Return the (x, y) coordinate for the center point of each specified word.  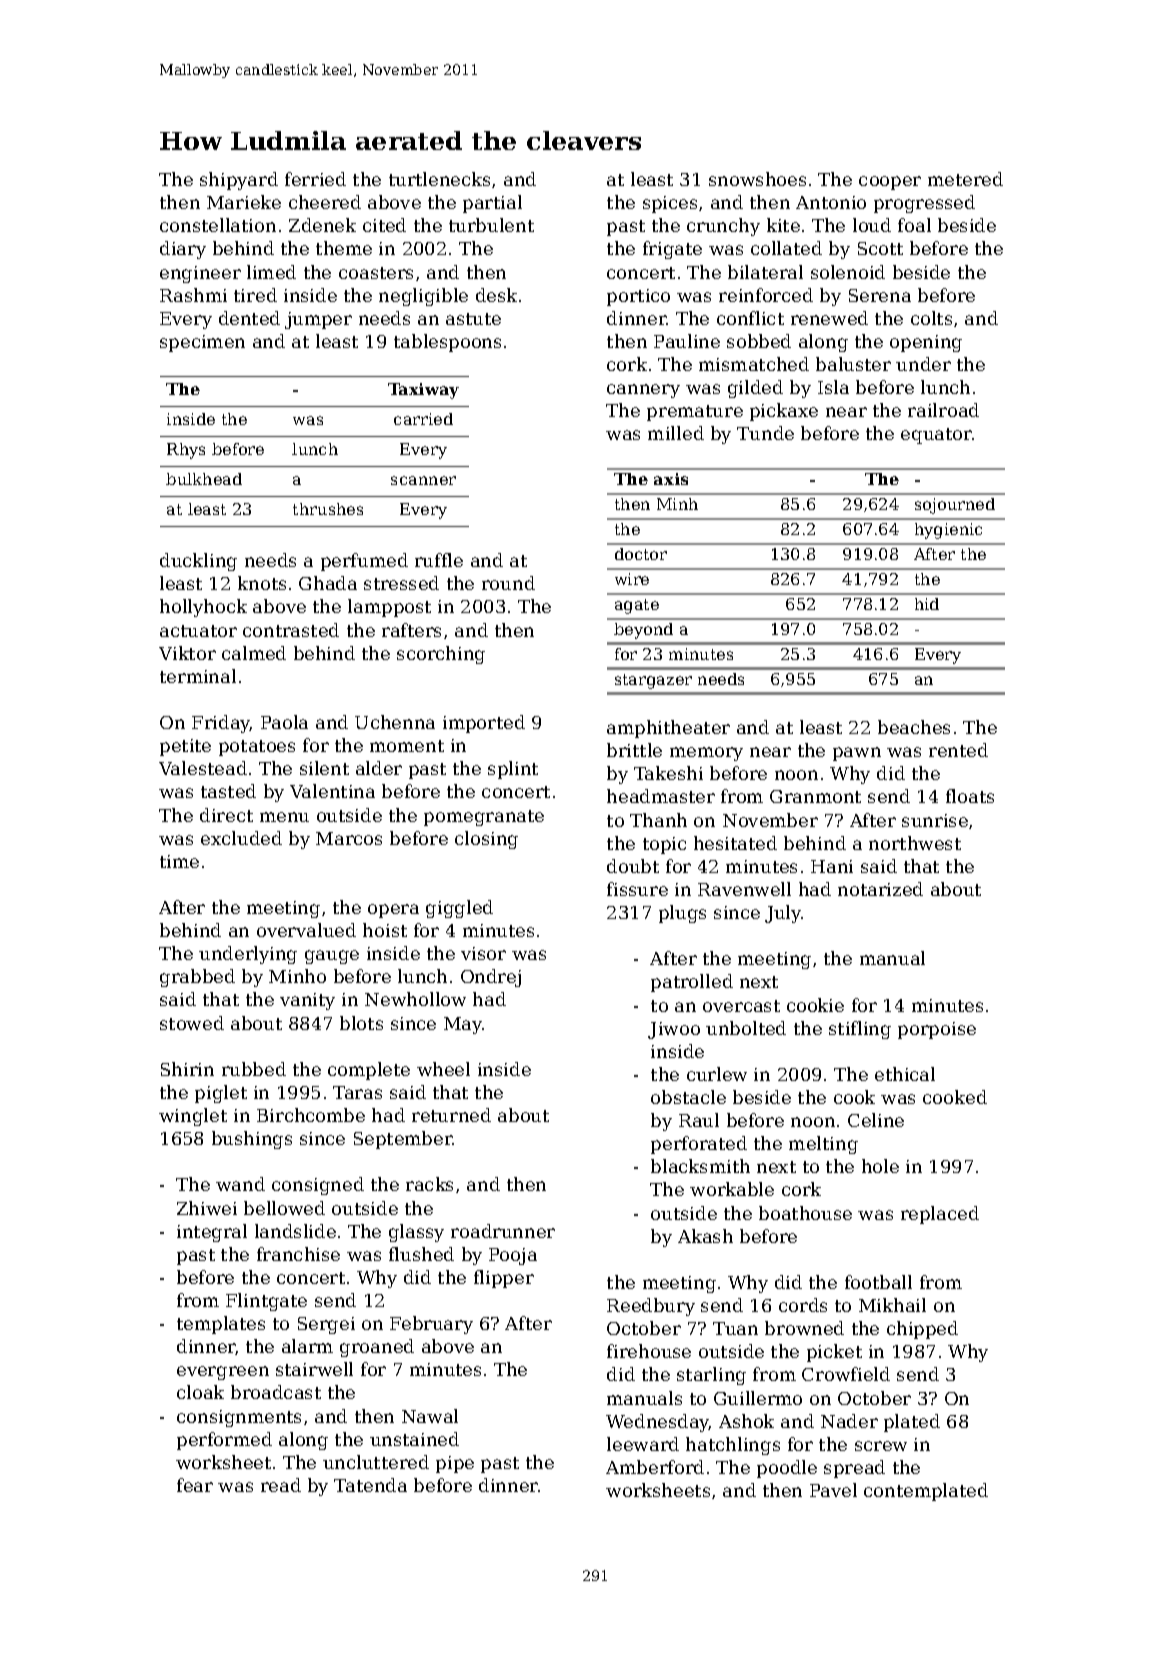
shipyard (239, 181)
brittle (634, 750)
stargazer (653, 681)
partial (492, 204)
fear (195, 1485)
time (179, 861)
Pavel (833, 1490)
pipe (455, 1464)
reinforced (766, 295)
